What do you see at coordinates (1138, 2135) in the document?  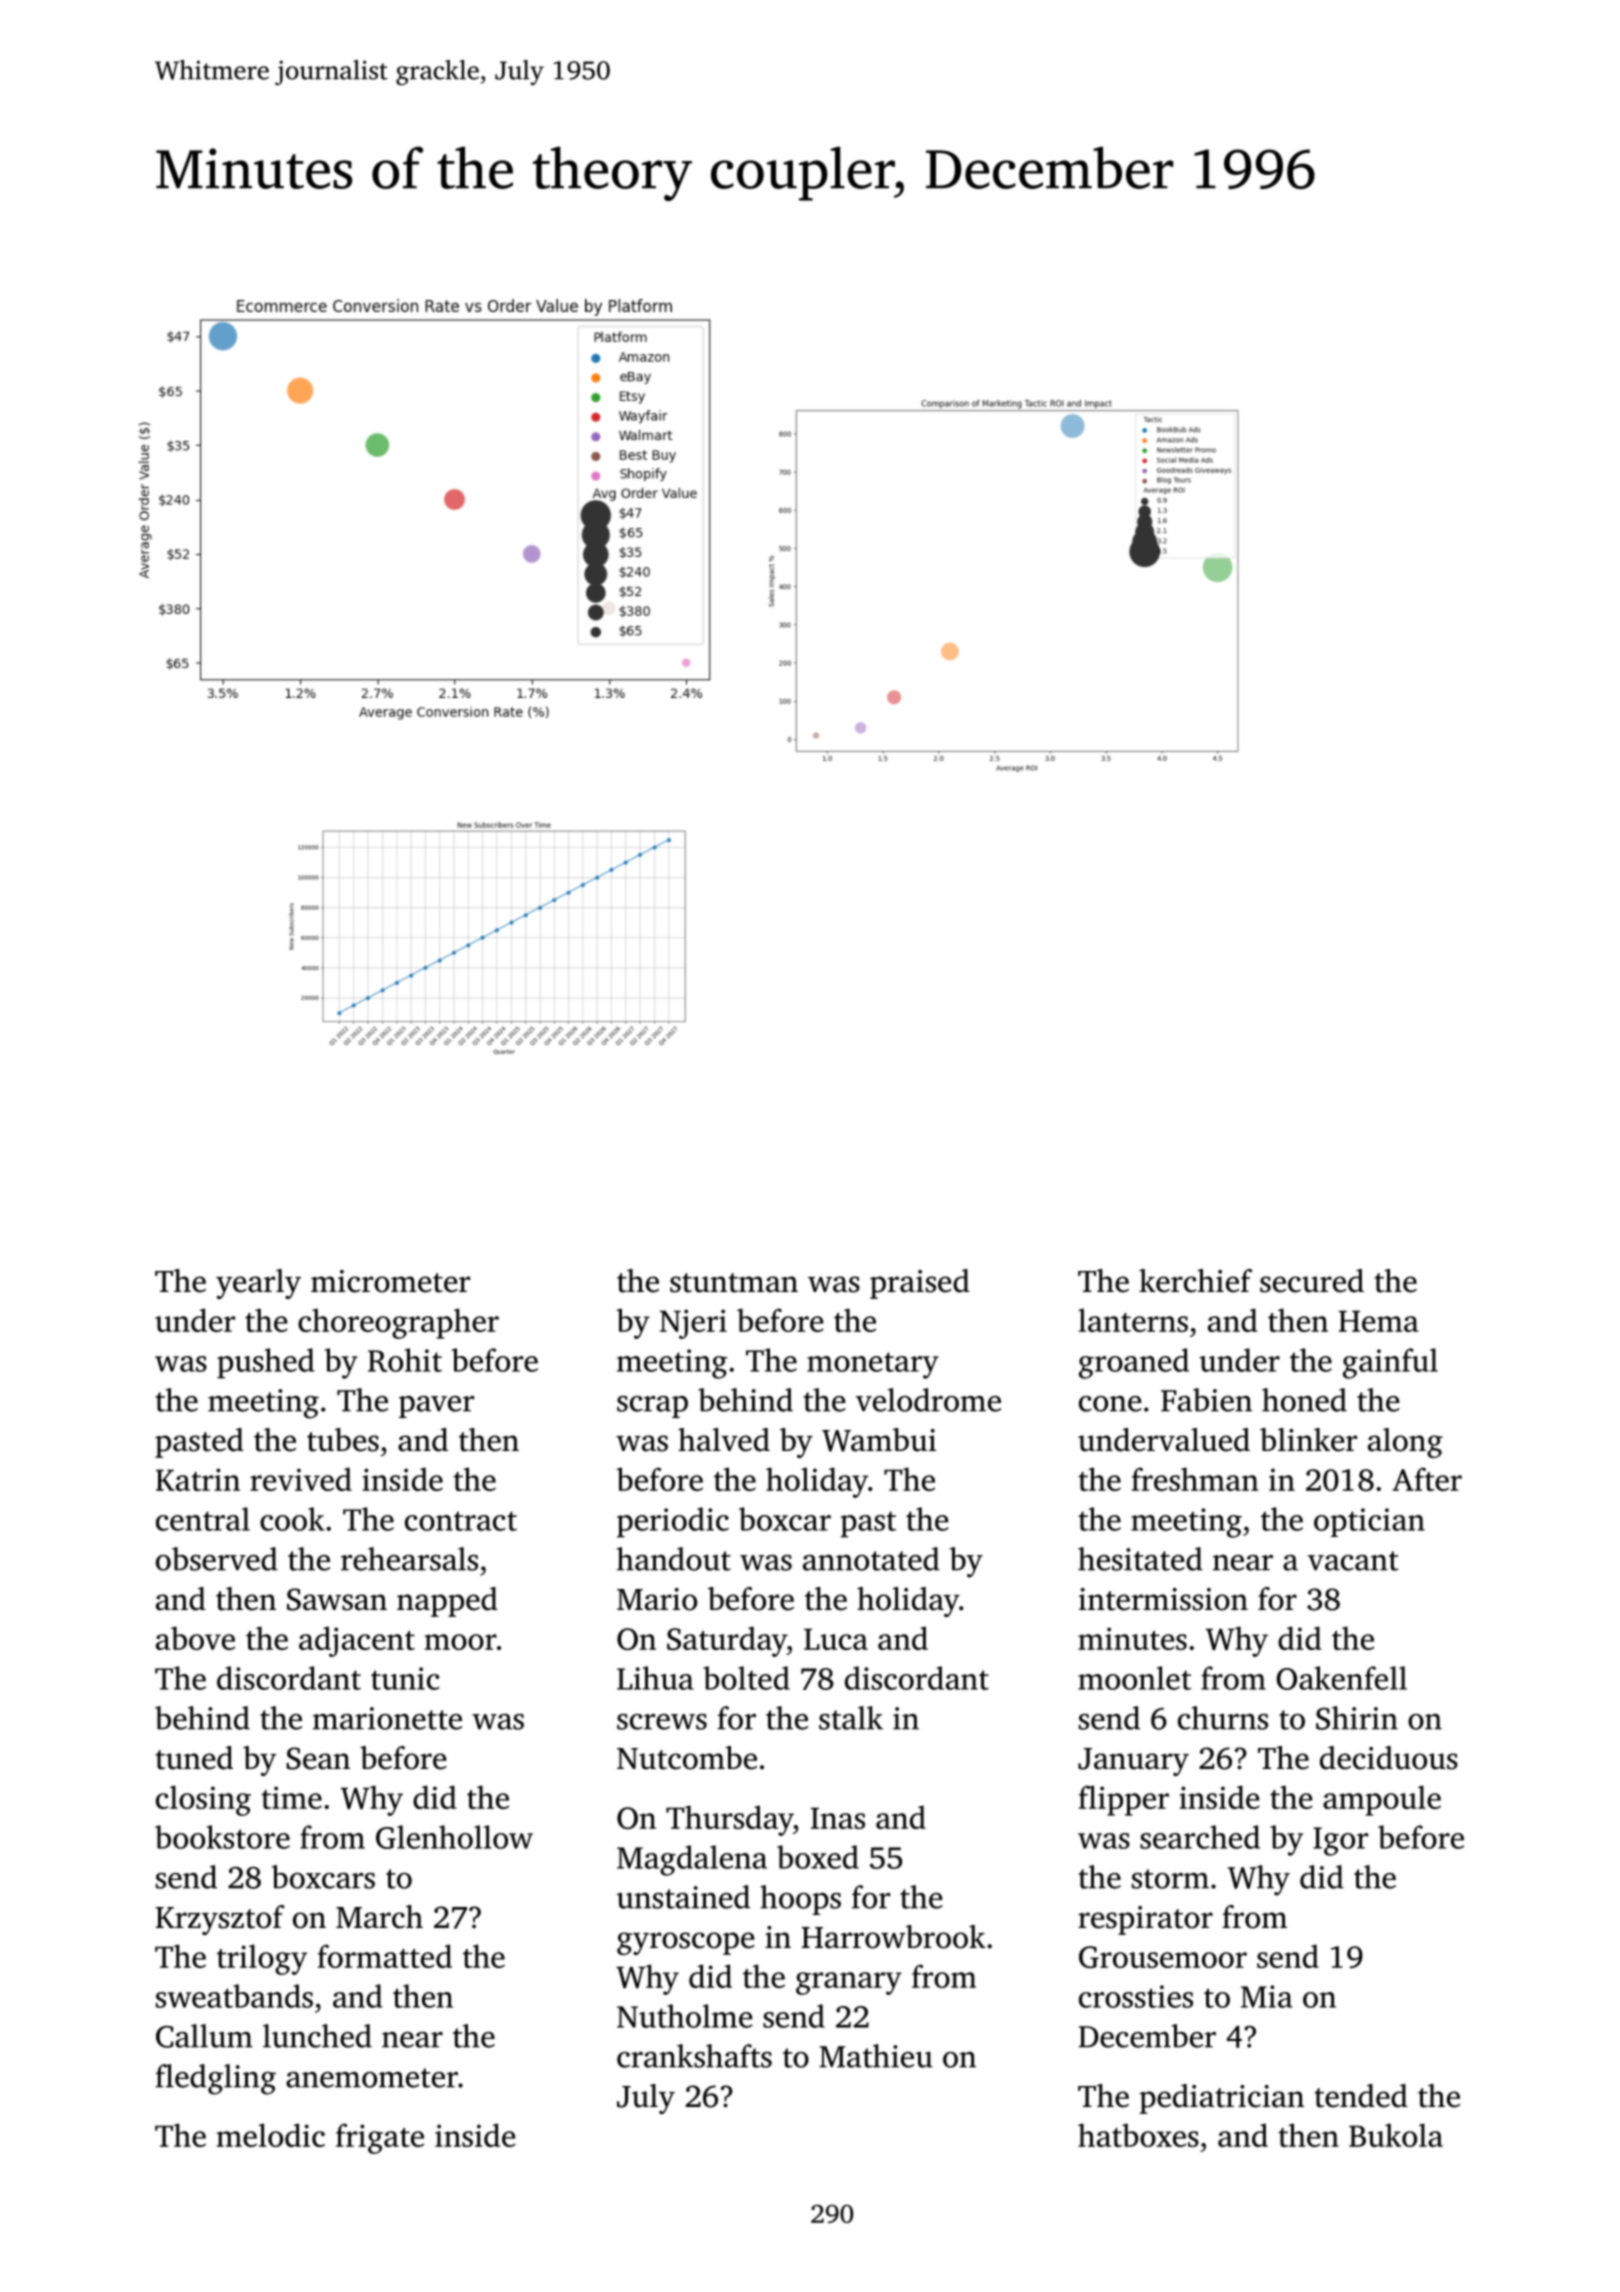 I see `hatboxes` at bounding box center [1138, 2135].
